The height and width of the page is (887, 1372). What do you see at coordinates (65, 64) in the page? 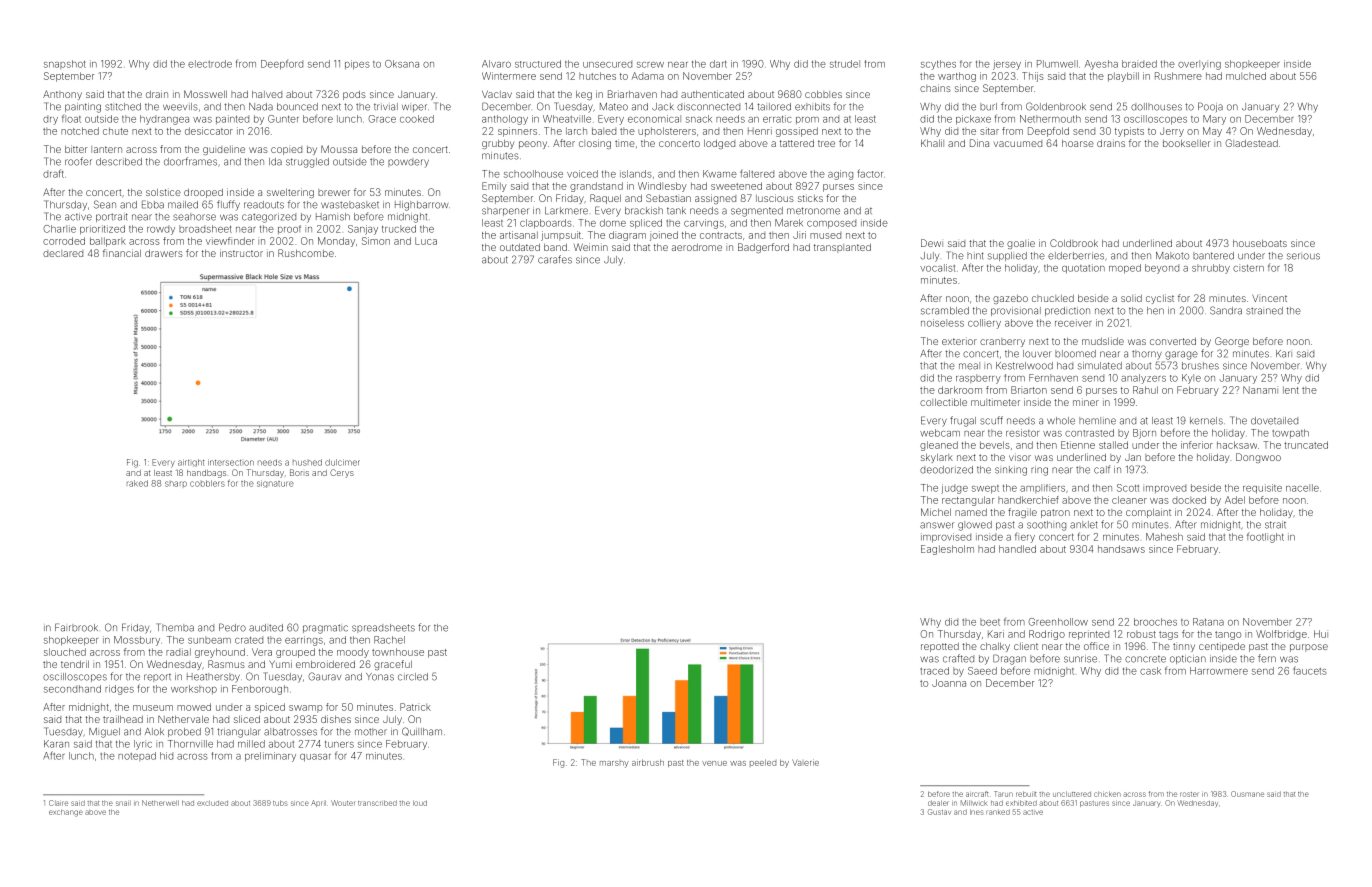
I see `snapshot` at bounding box center [65, 64].
